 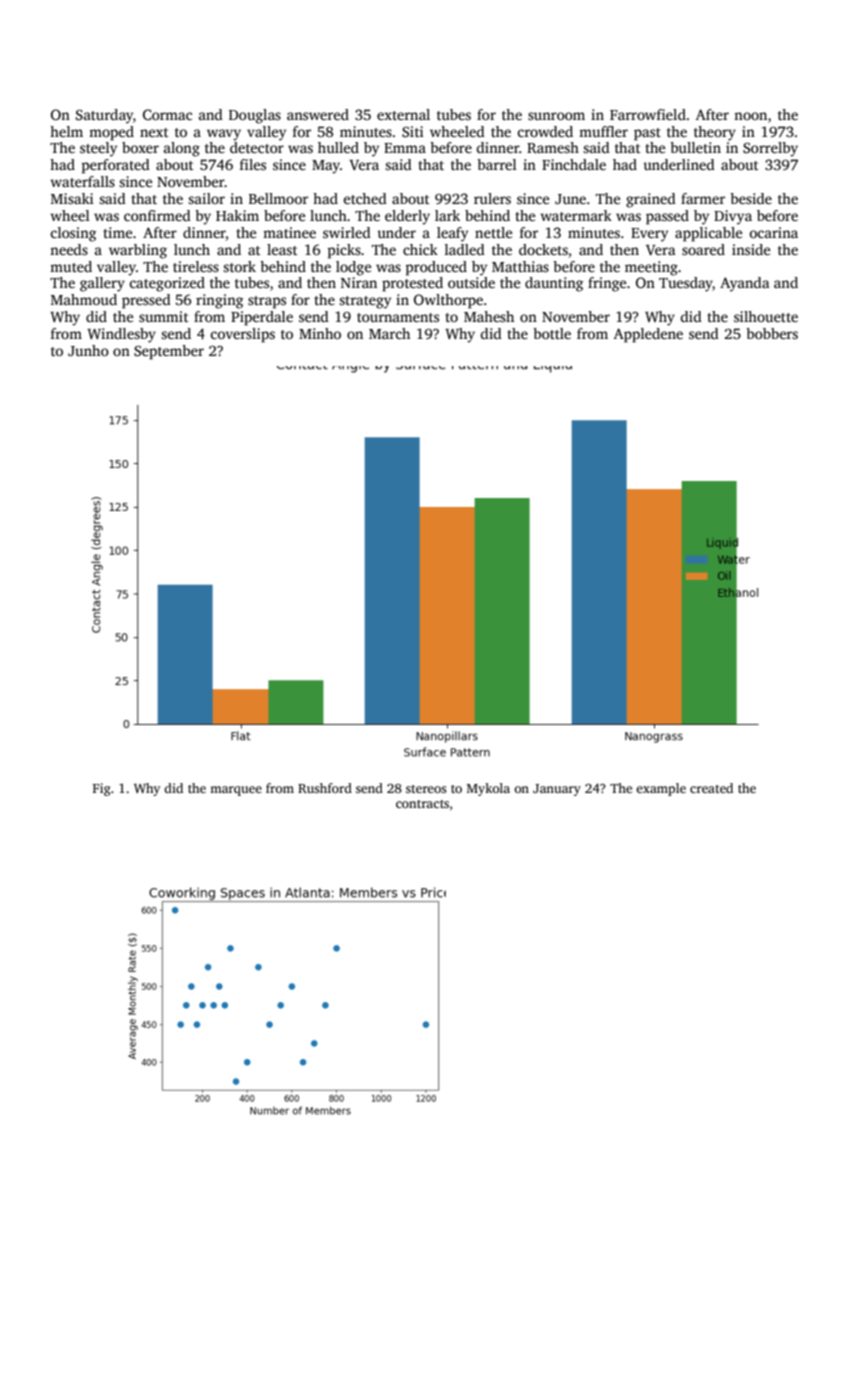 I want to click on Minho, so click(x=320, y=333).
